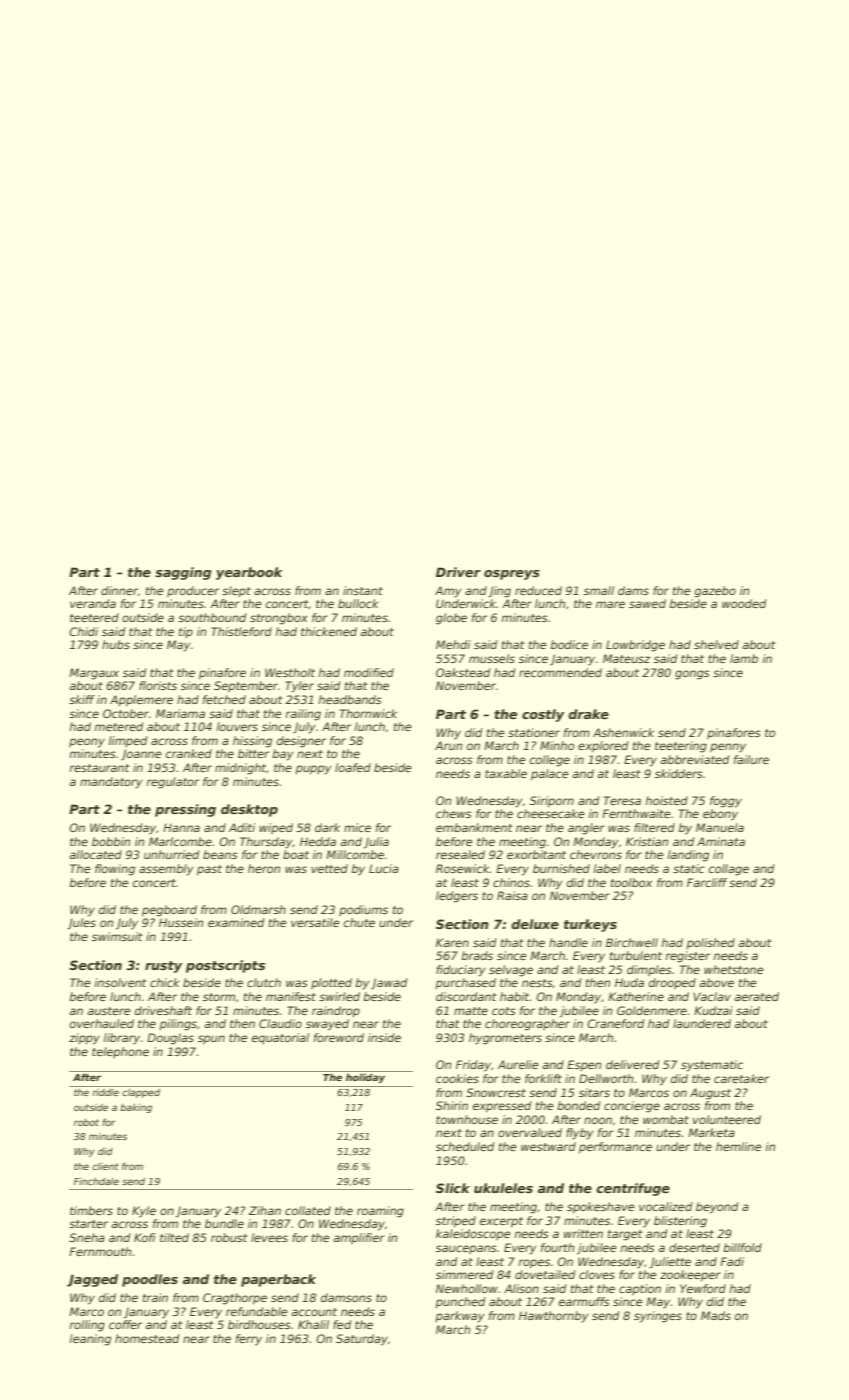 The height and width of the screenshot is (1400, 849). Describe the element at coordinates (264, 868) in the screenshot. I see `heron` at that location.
